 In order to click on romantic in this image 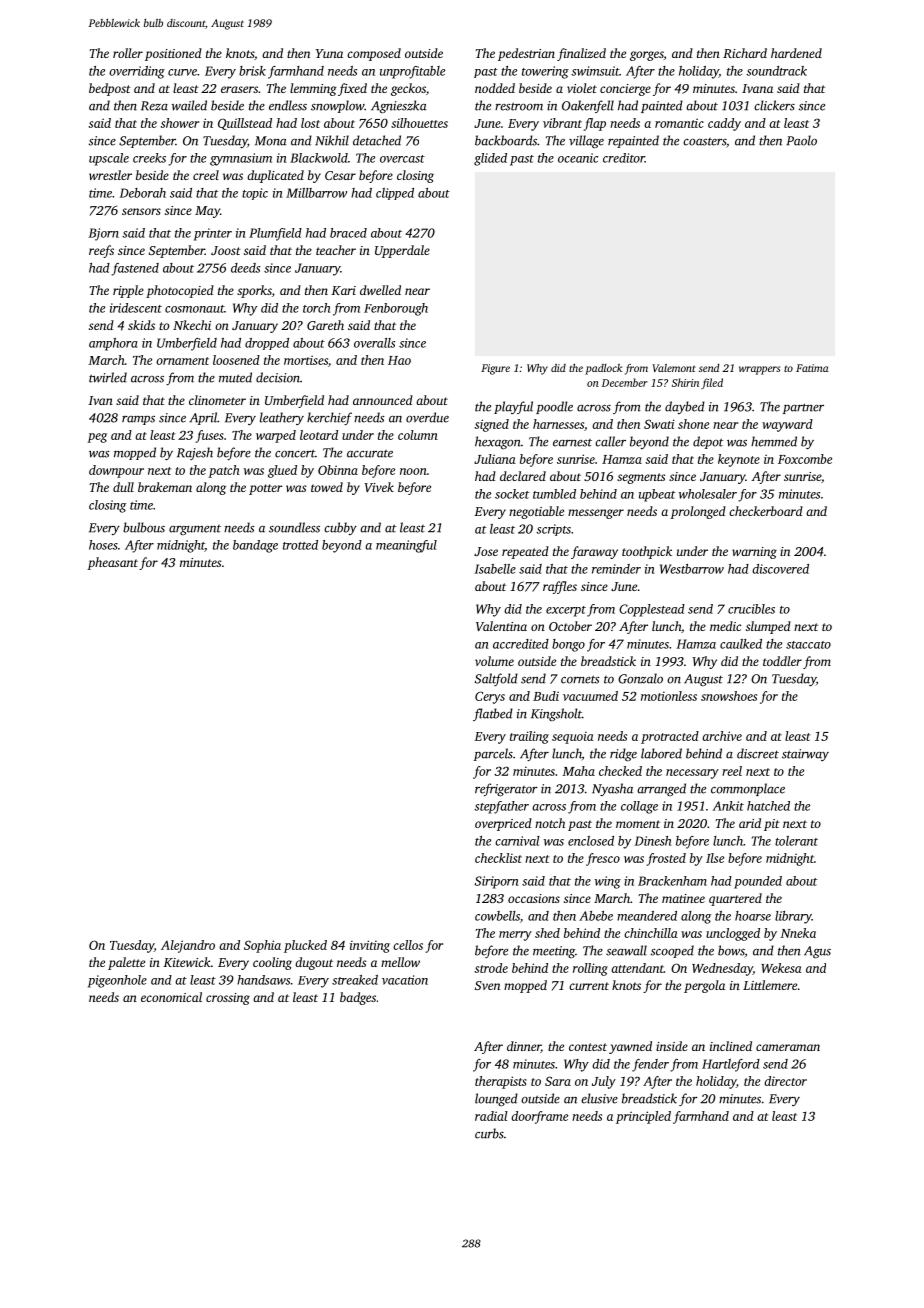, I will do `click(679, 123)`.
